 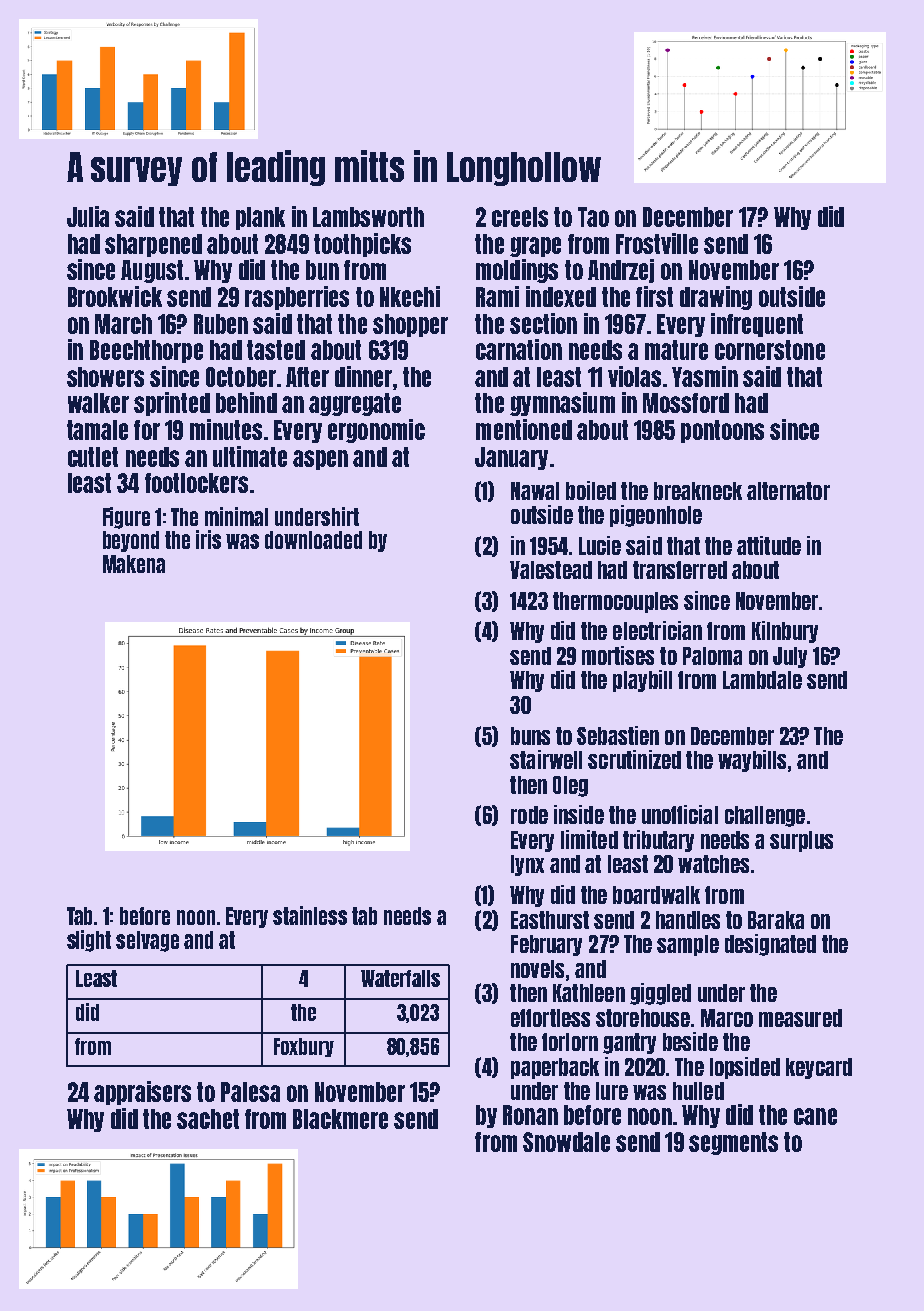 What do you see at coordinates (134, 564) in the page?
I see `Makena` at bounding box center [134, 564].
